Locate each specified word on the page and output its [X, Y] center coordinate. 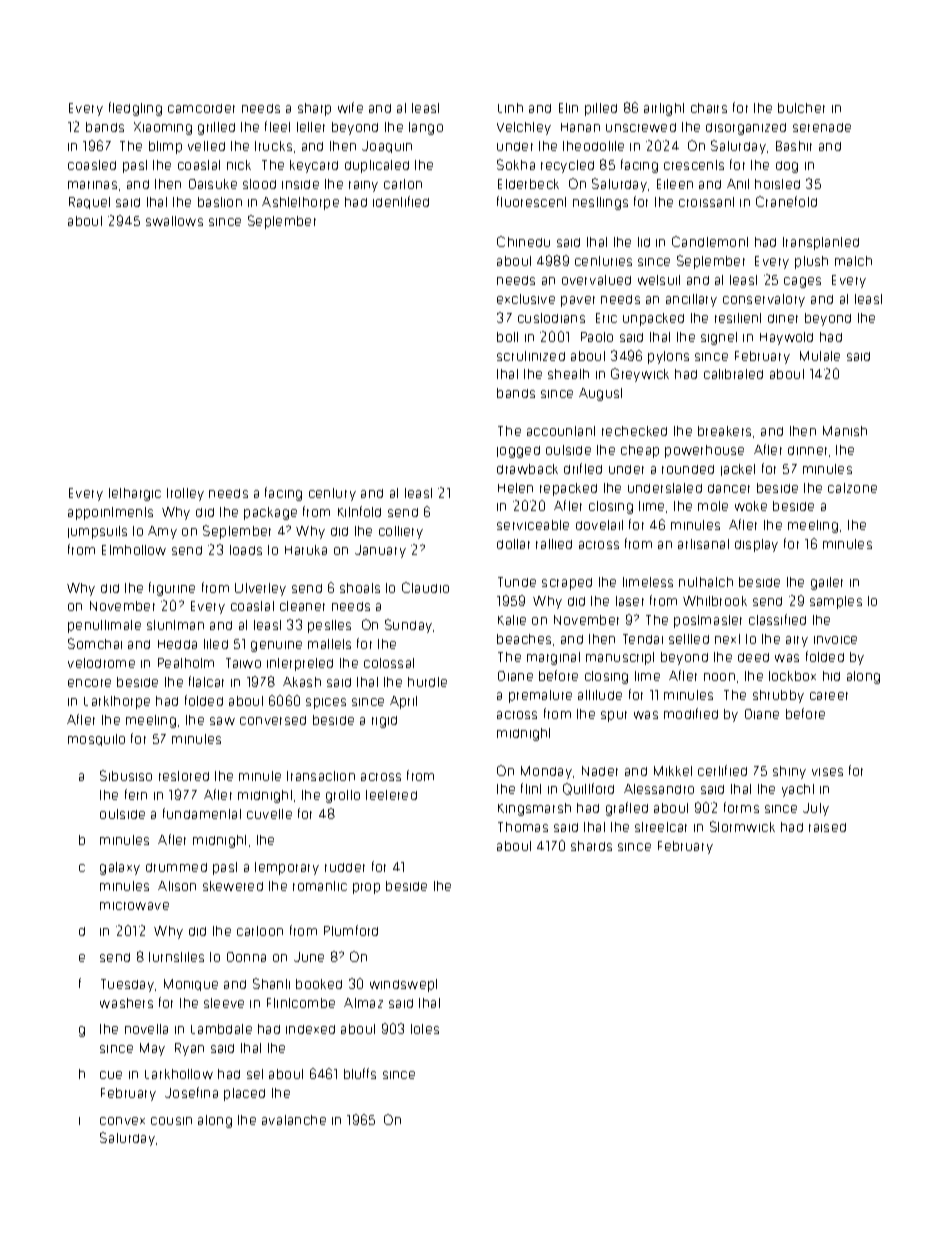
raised [827, 827]
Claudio [425, 587]
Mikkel [673, 771]
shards [591, 846]
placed [244, 1094]
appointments [110, 513]
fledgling [135, 109]
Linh [510, 108]
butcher [801, 108]
